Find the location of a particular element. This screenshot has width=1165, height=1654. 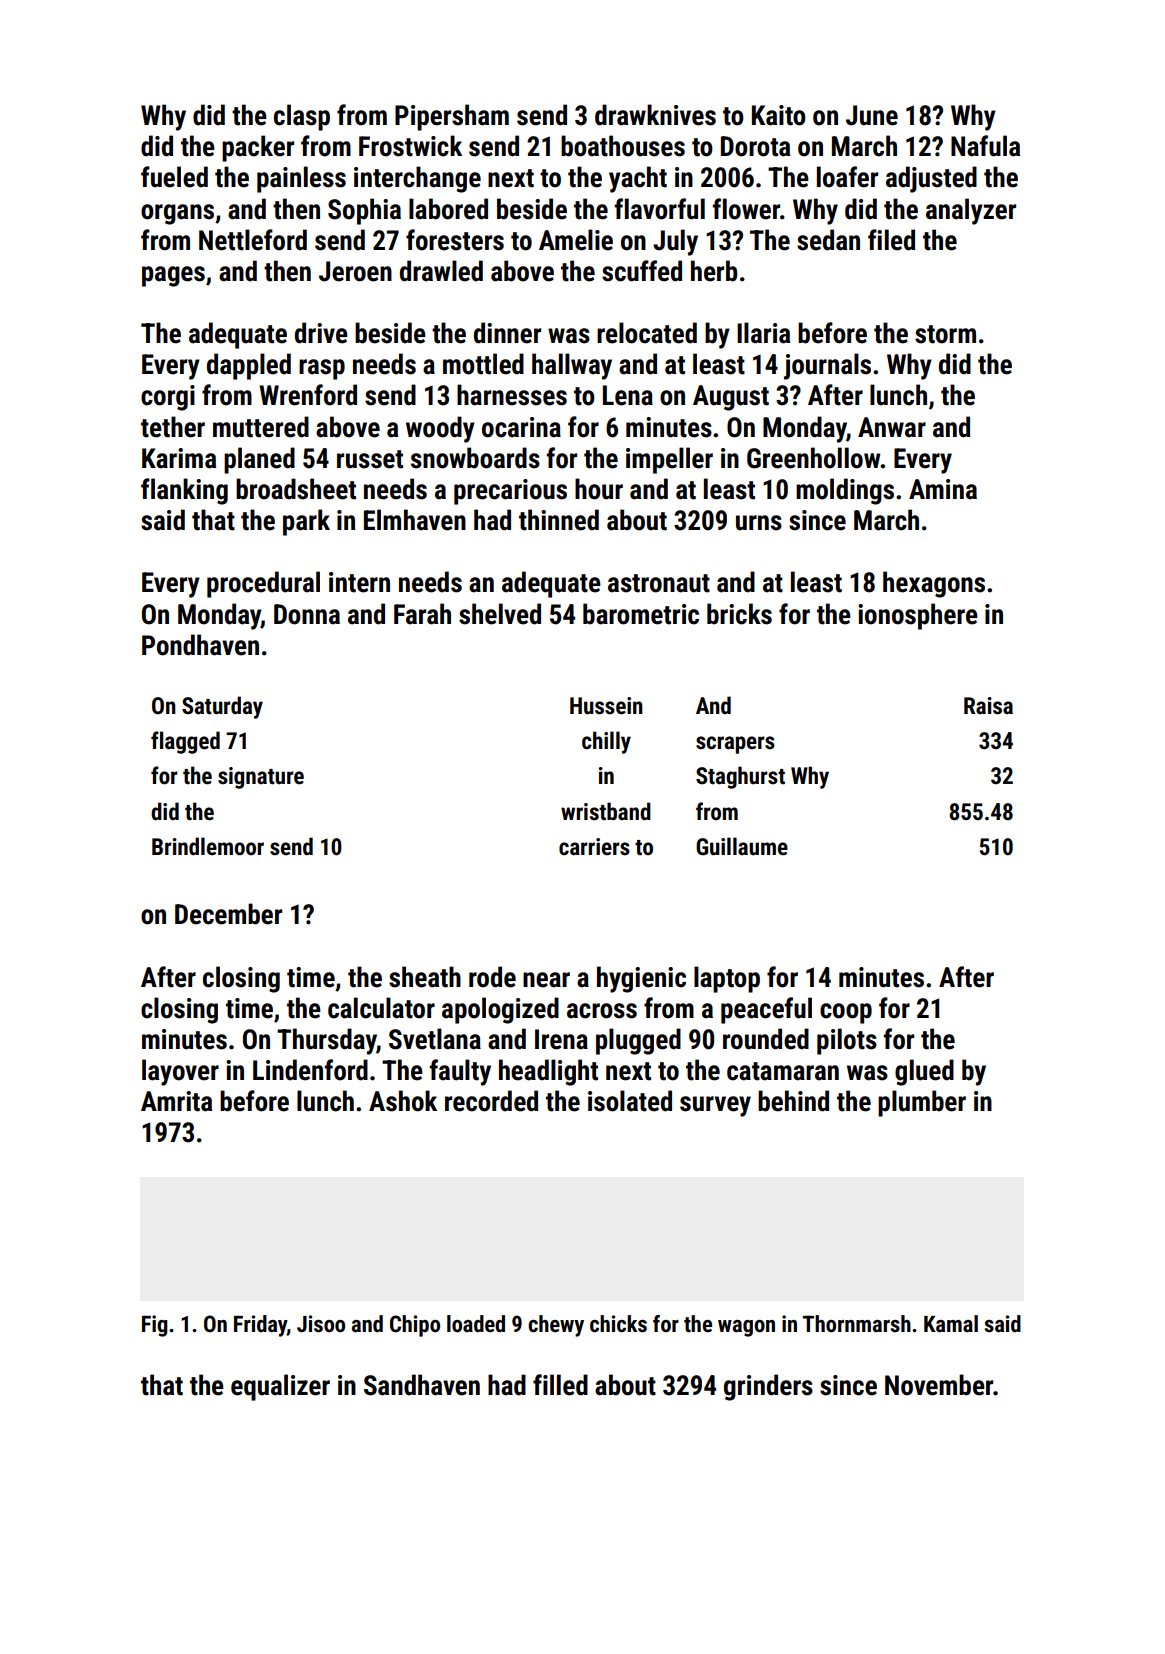

Pipersham is located at coordinates (452, 117).
